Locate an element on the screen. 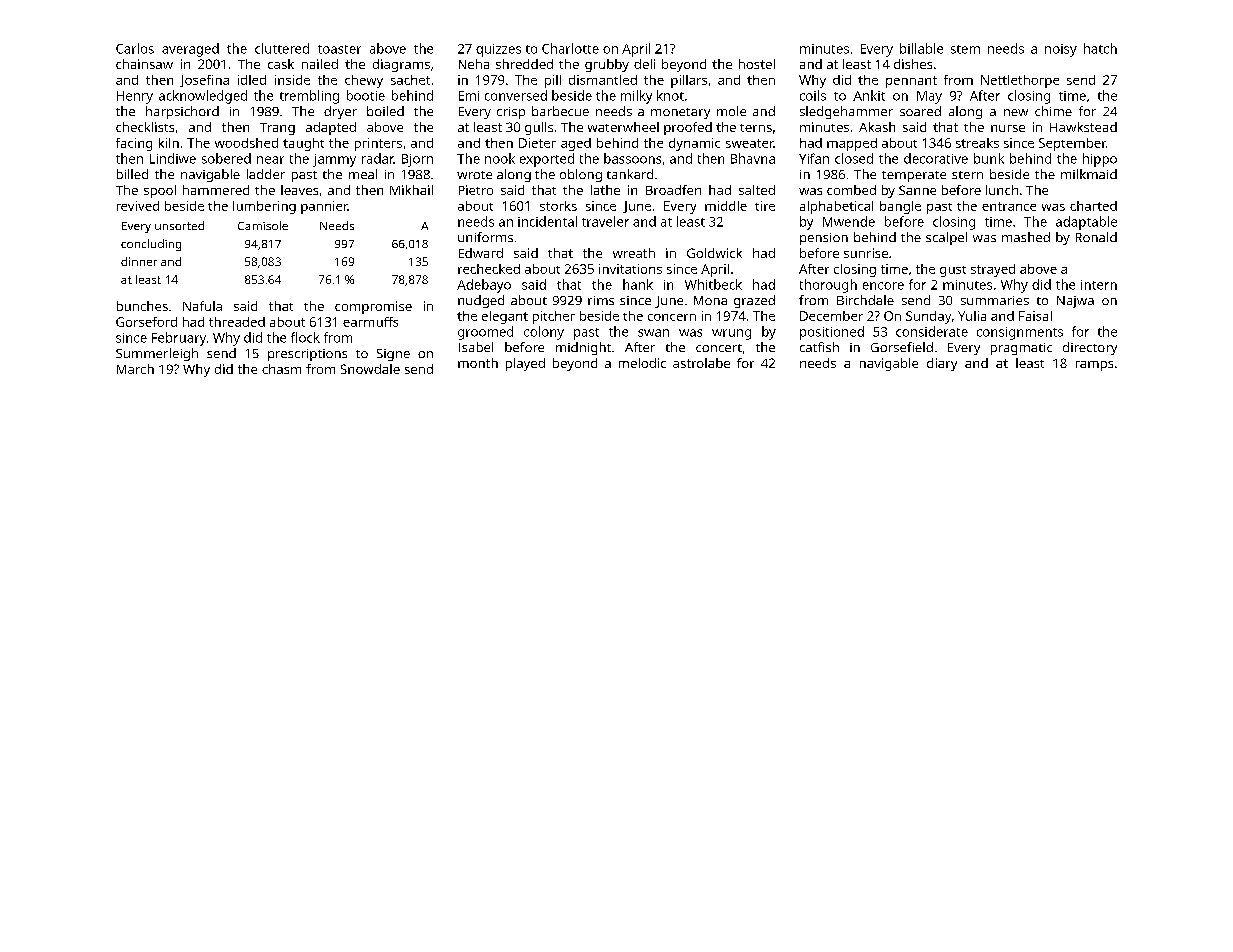 Image resolution: width=1233 pixels, height=952 pixels. quizzes is located at coordinates (498, 50).
